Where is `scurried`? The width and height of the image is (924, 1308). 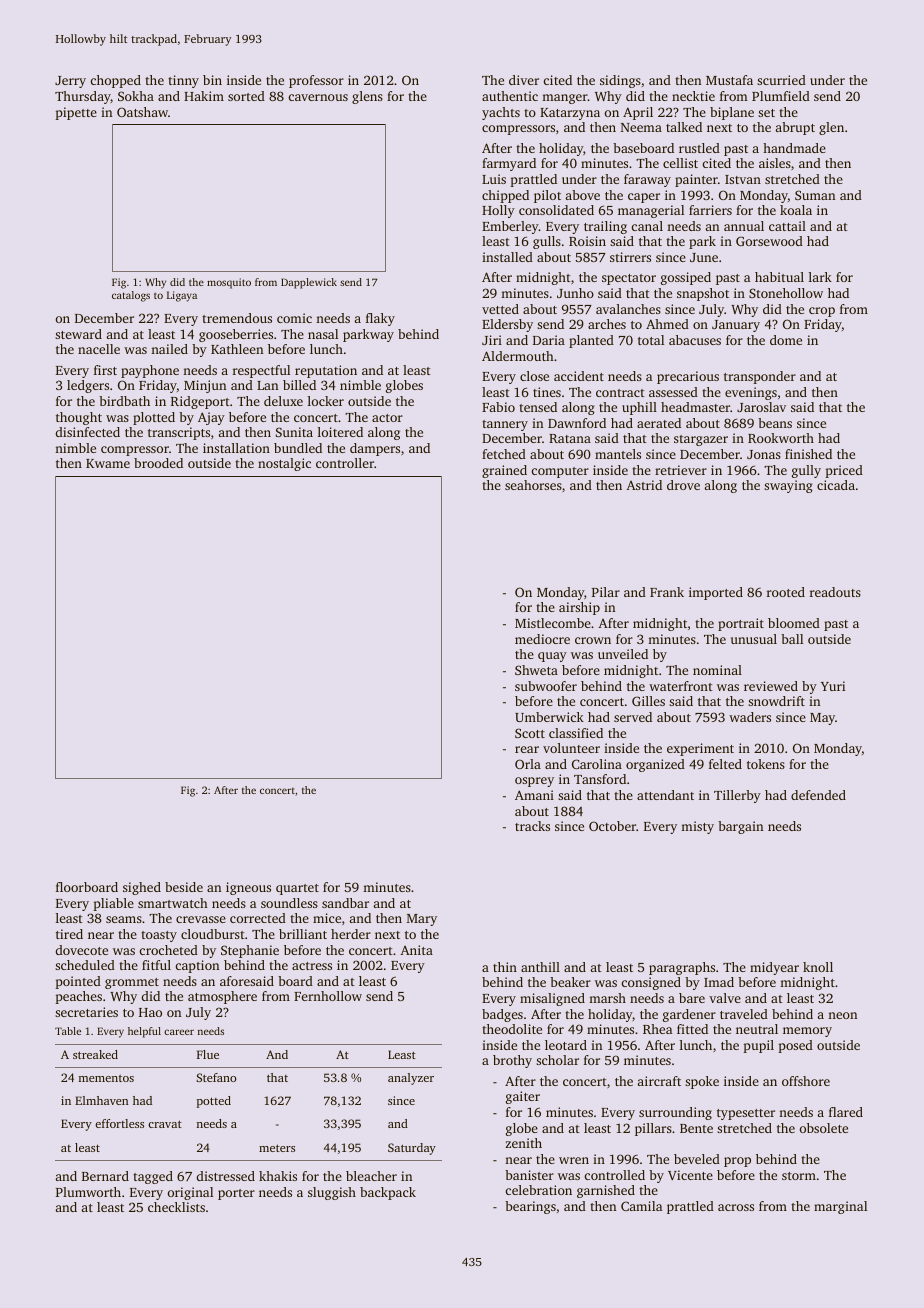 scurried is located at coordinates (781, 80).
